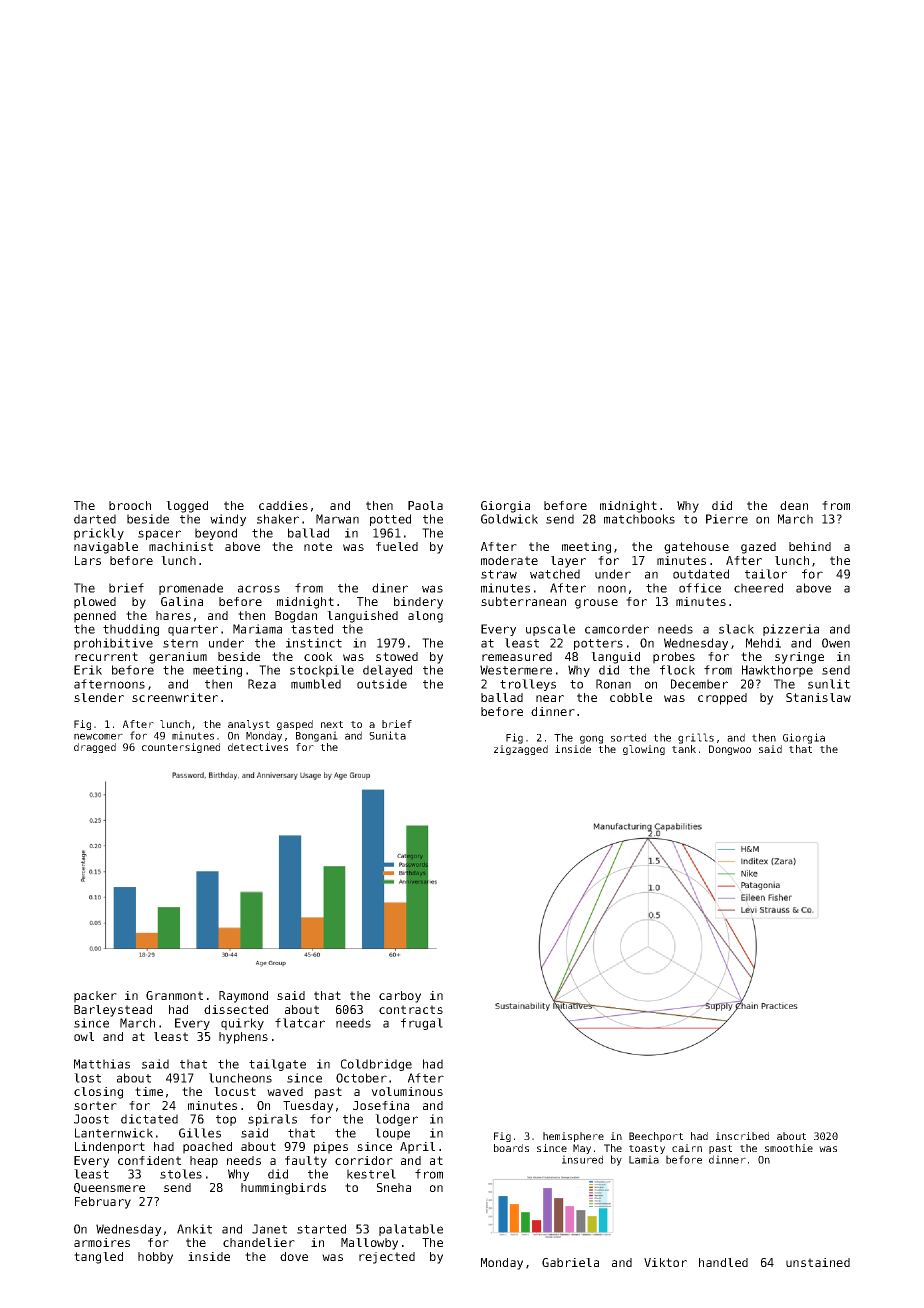 The width and height of the page is (924, 1308). I want to click on caddies, so click(283, 505).
